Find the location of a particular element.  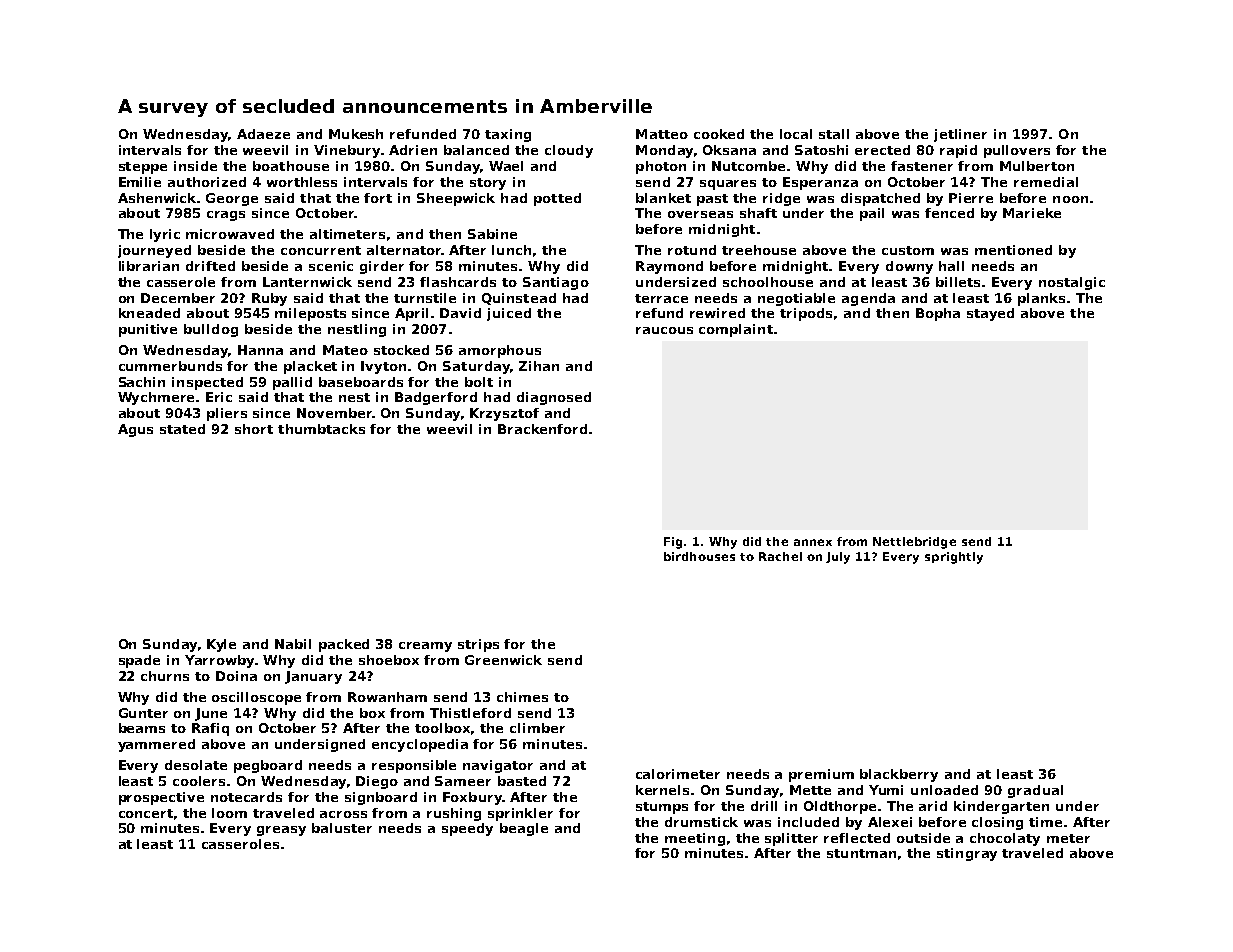

strips is located at coordinates (478, 645).
